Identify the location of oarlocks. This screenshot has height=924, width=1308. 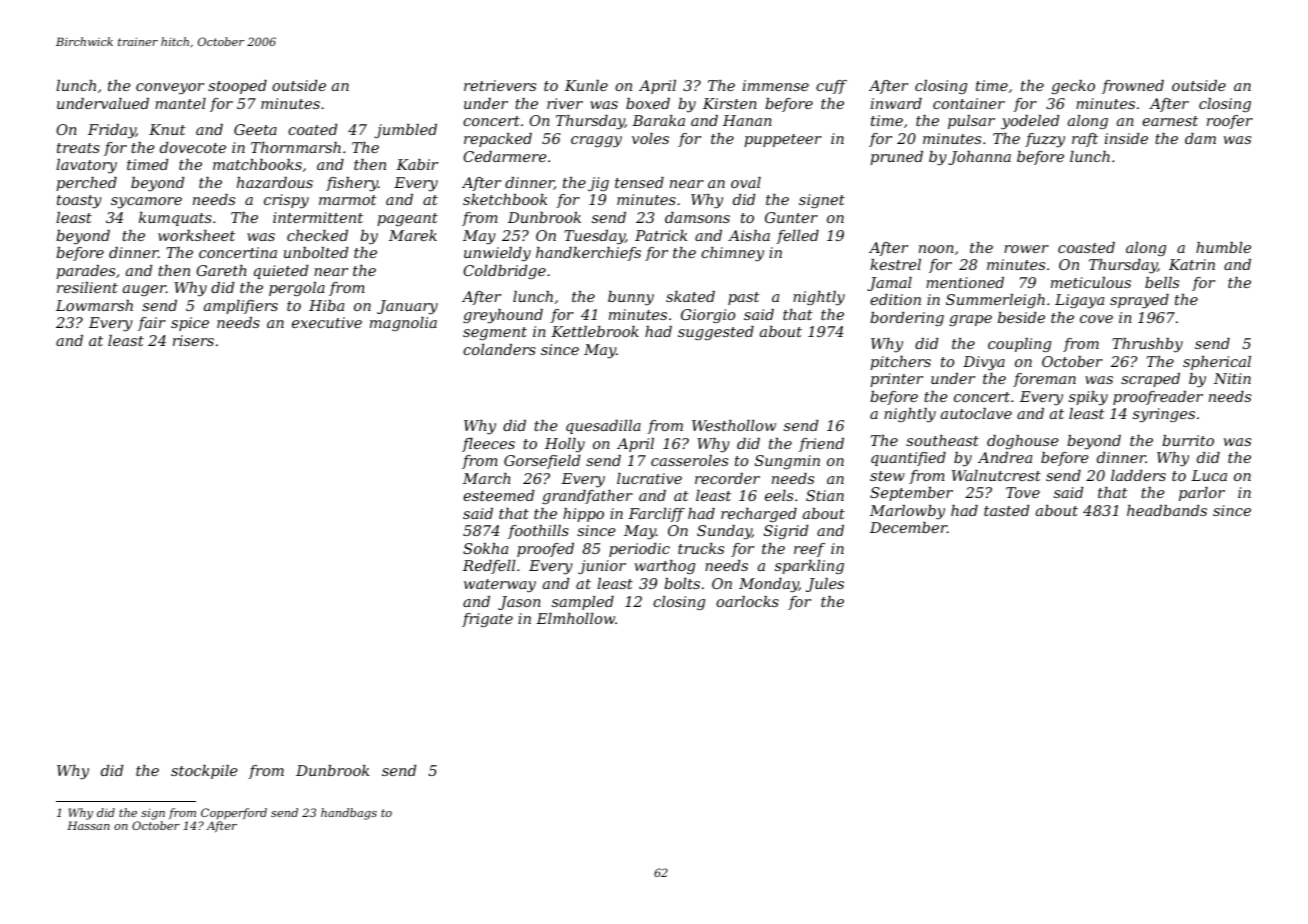
(747, 601).
